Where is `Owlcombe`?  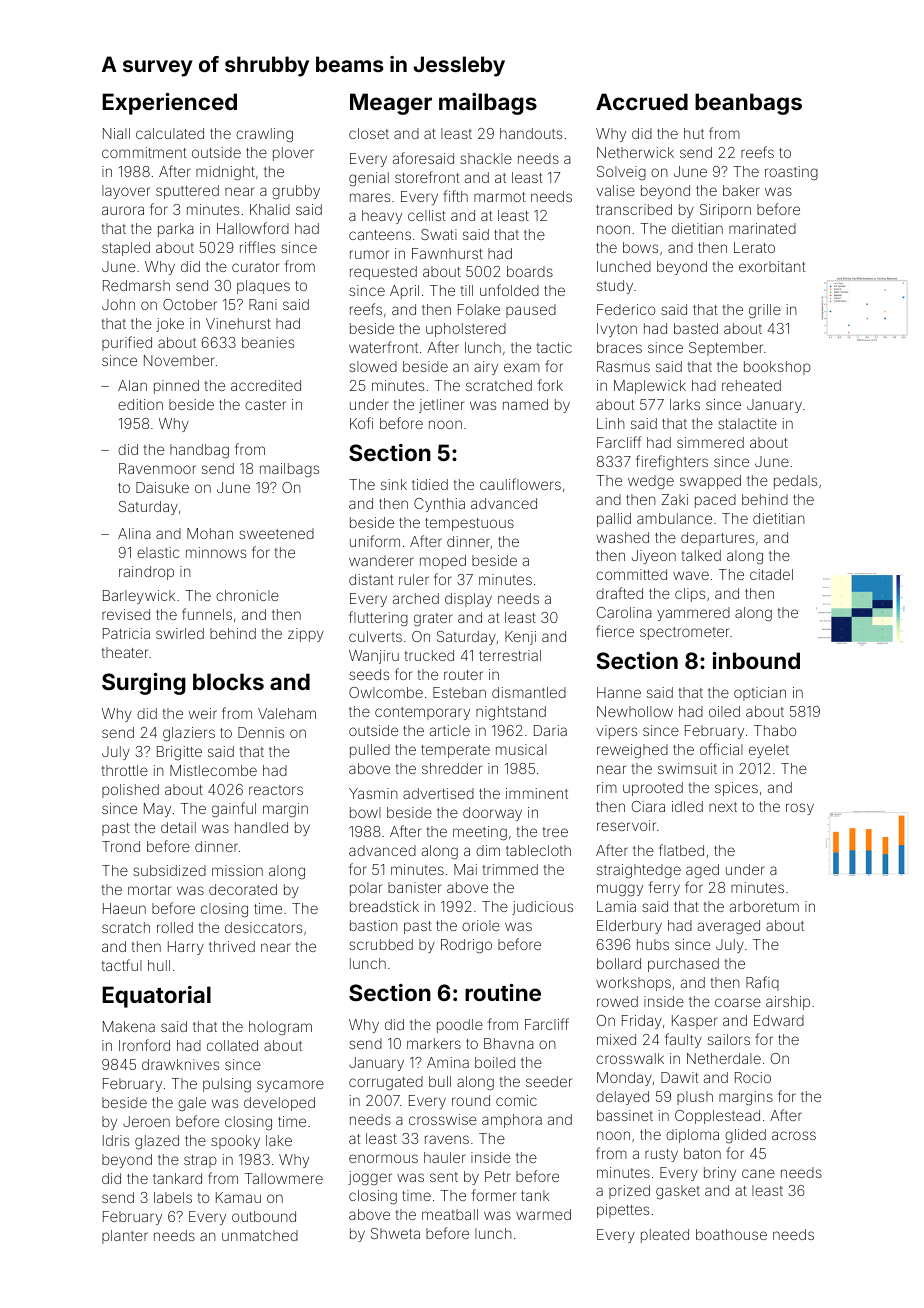
Owlcombe is located at coordinates (386, 692).
